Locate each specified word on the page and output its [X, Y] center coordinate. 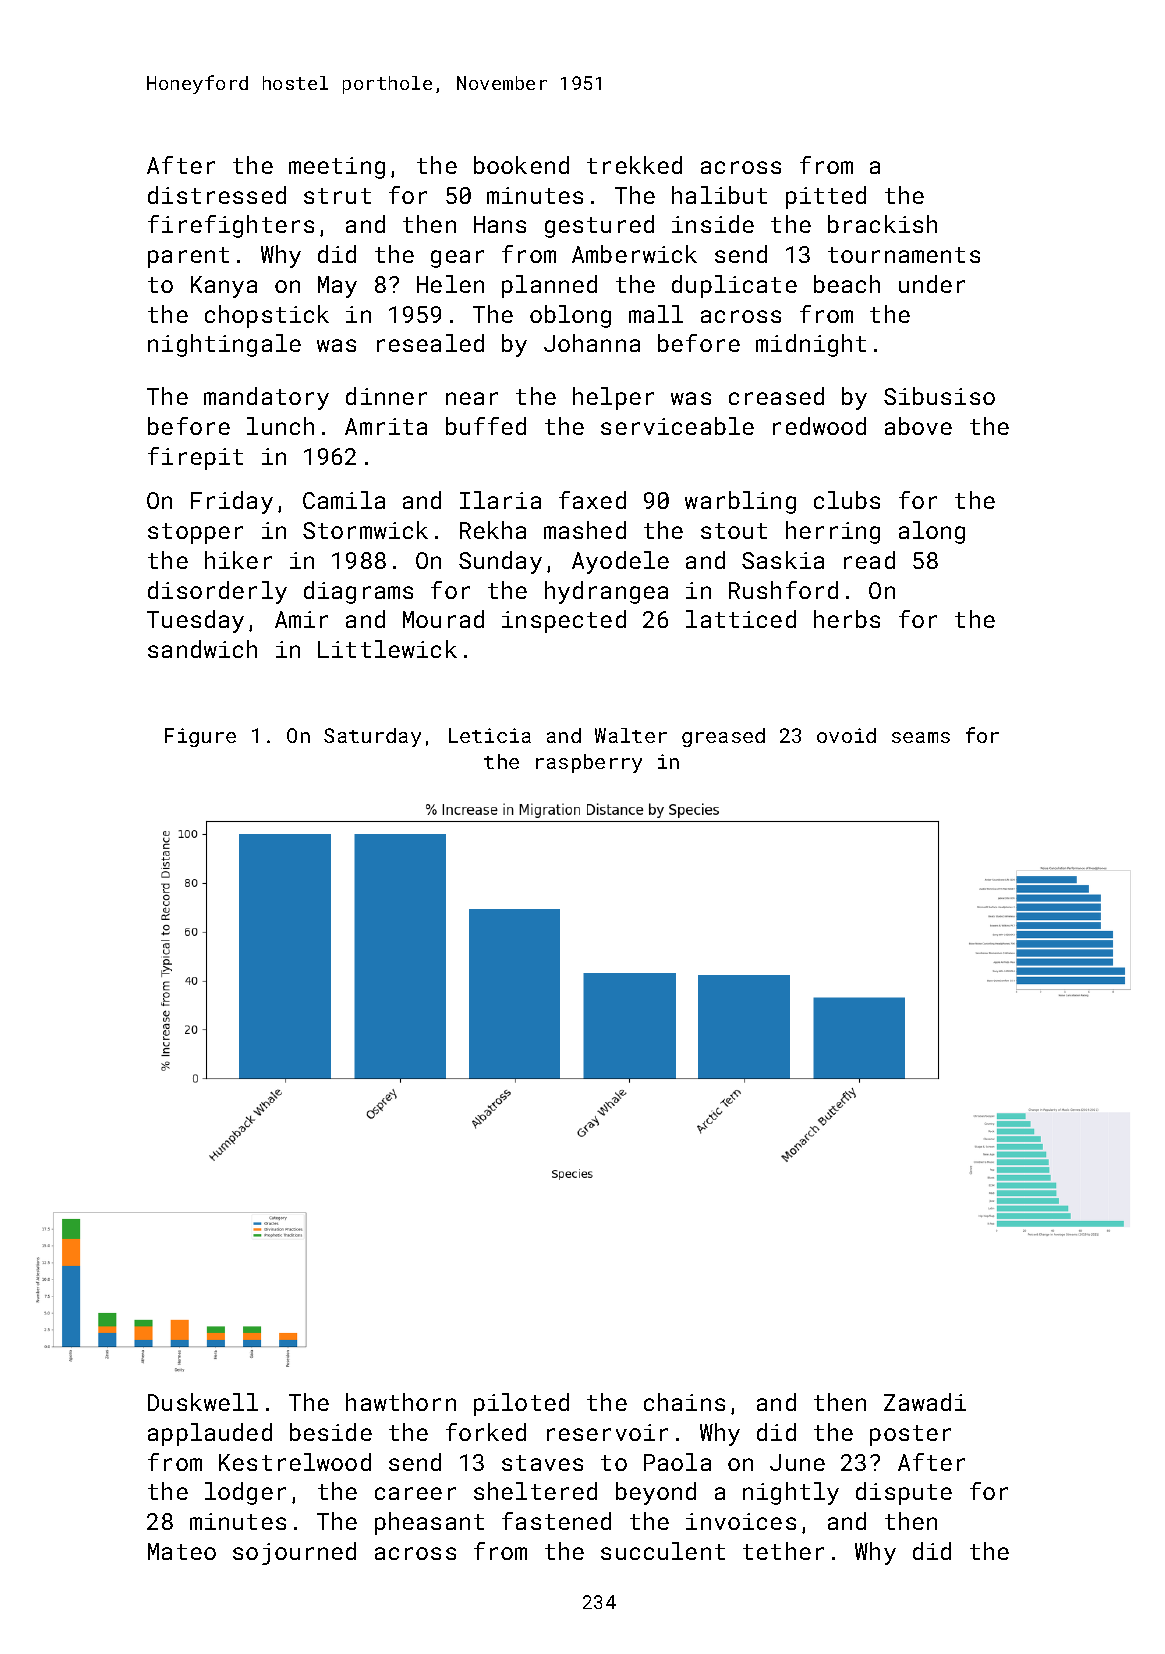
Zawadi [925, 1402]
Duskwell [203, 1402]
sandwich [202, 649]
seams [921, 737]
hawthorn [401, 1402]
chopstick [267, 316]
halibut [719, 195]
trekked [634, 165]
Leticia [490, 735]
